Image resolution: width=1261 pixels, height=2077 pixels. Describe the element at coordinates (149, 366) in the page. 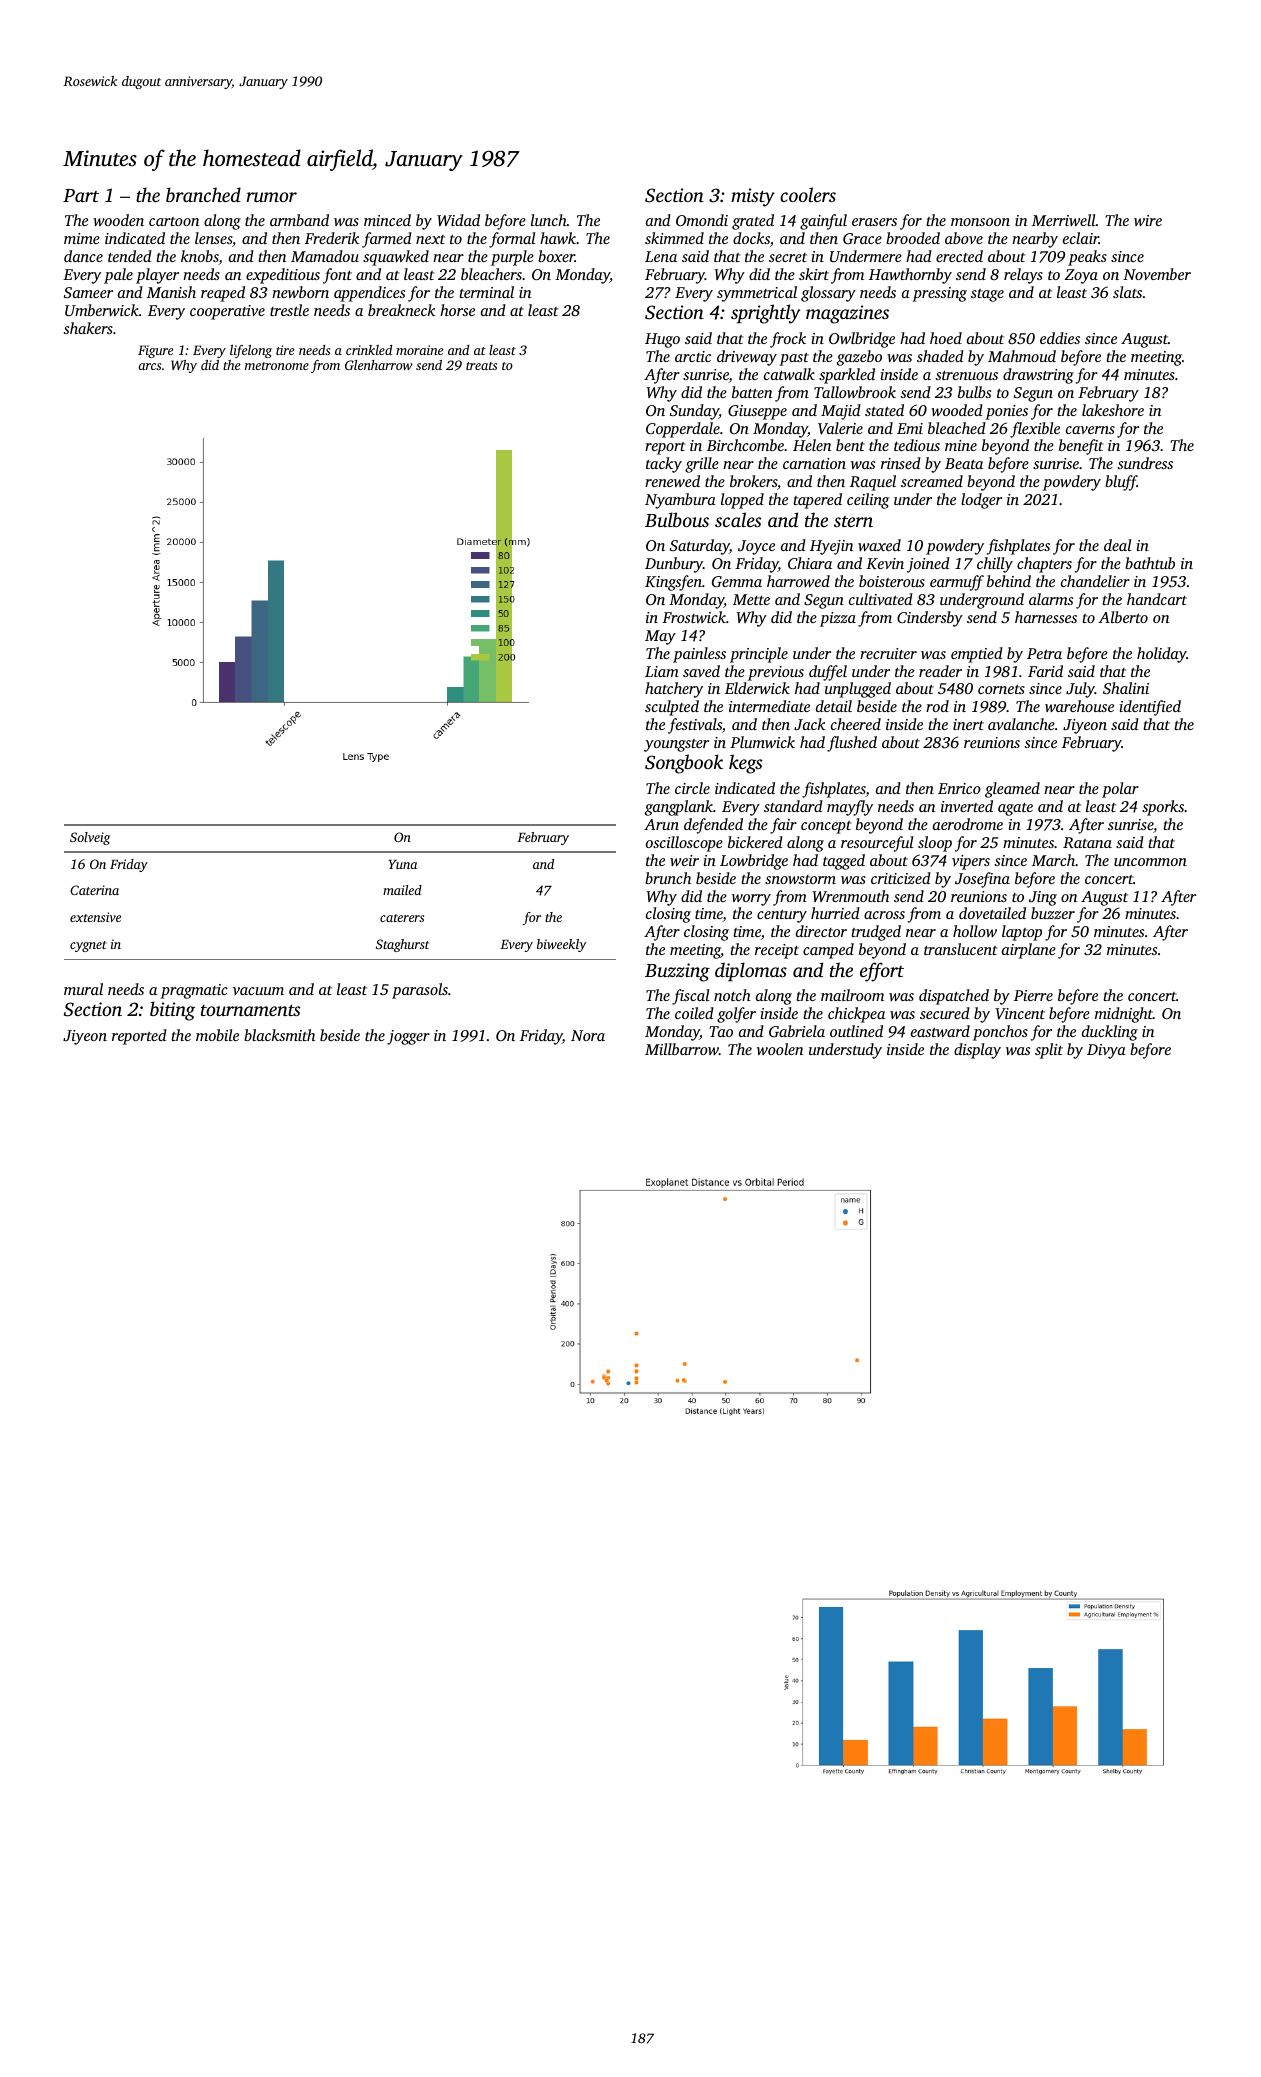

I see `arcs` at that location.
